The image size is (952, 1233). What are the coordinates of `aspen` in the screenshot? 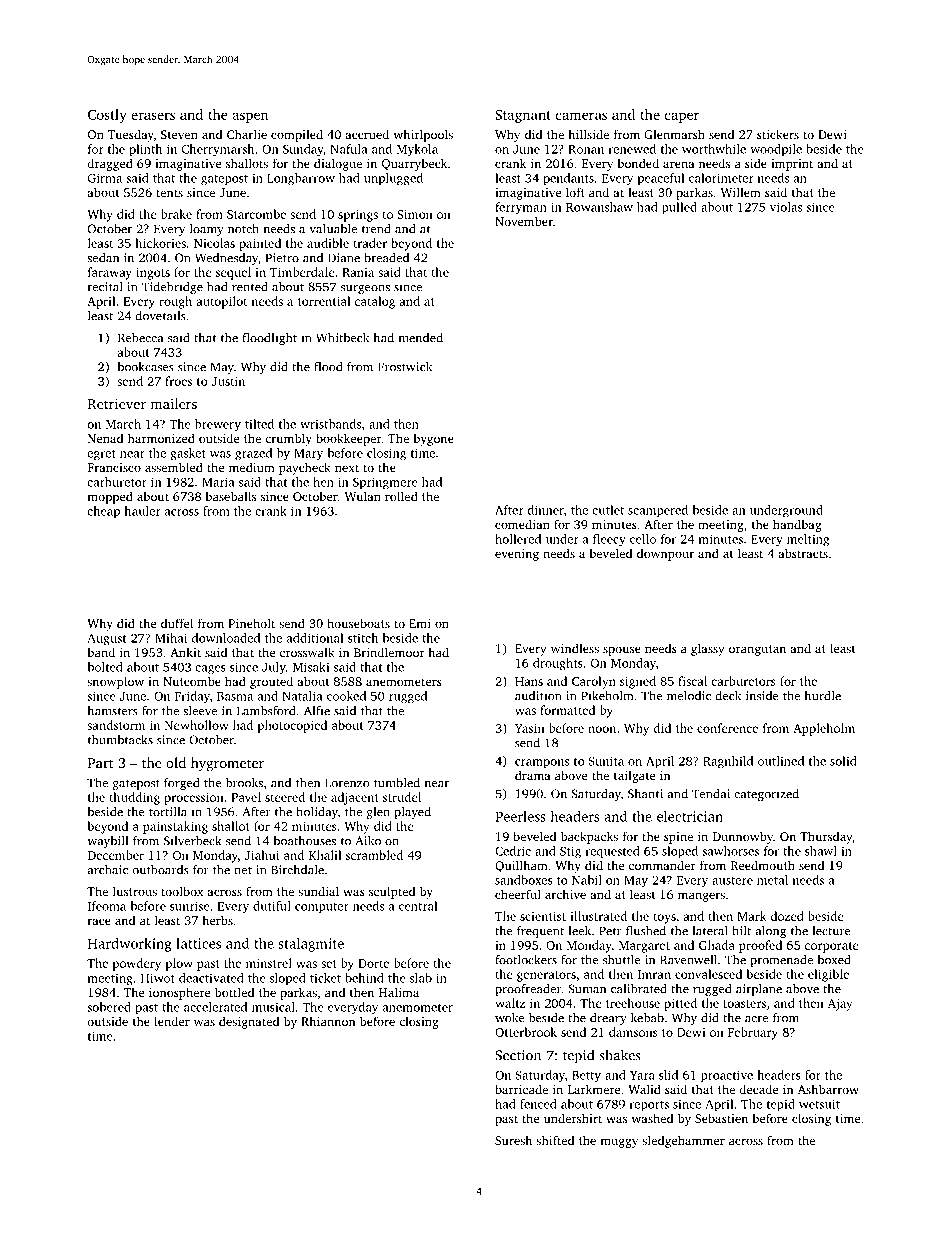 It's located at (250, 117).
